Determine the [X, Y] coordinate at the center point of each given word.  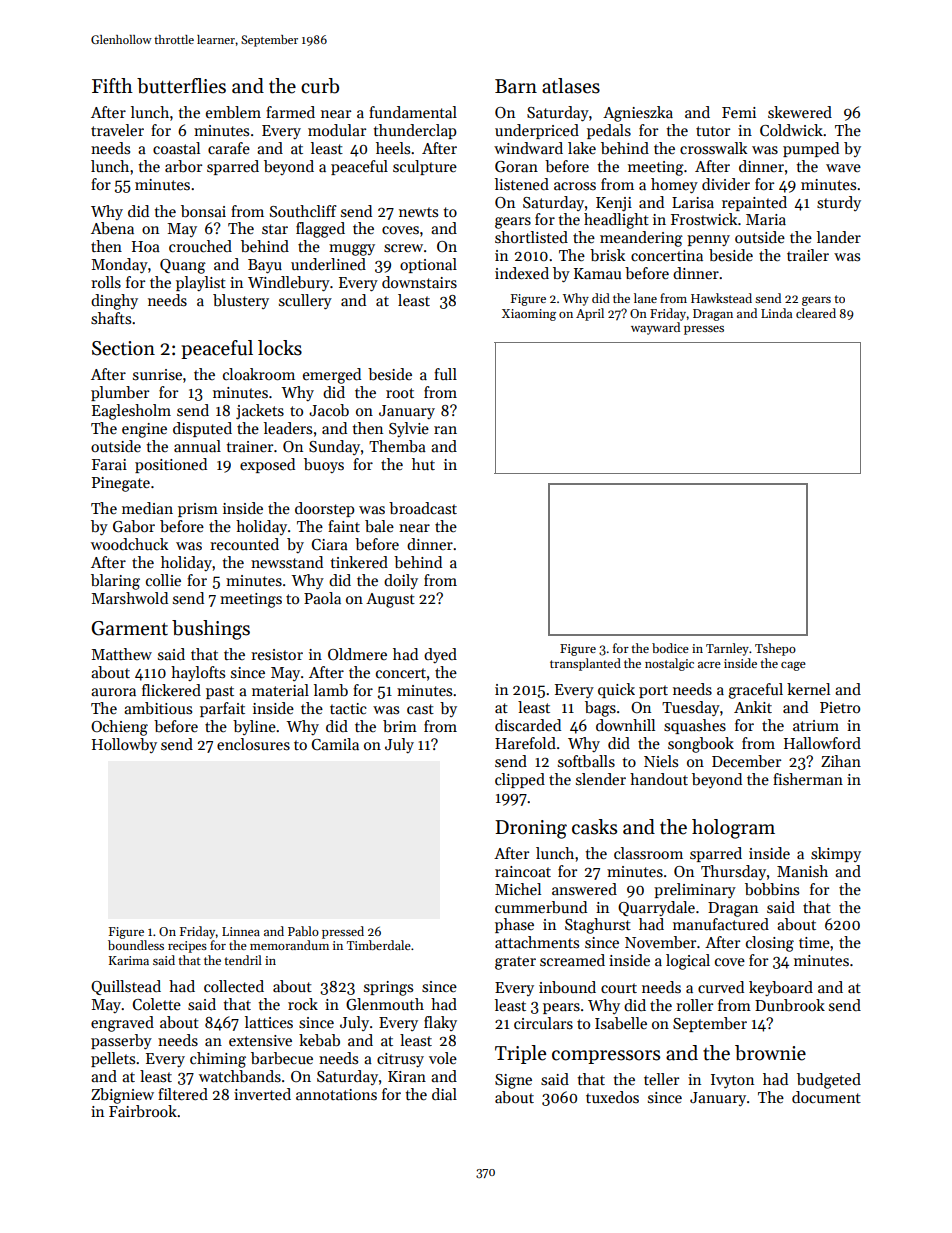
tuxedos [612, 1097]
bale [379, 526]
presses [704, 330]
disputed [202, 429]
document [826, 1097]
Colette [157, 1004]
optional [428, 265]
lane [645, 298]
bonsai [203, 211]
